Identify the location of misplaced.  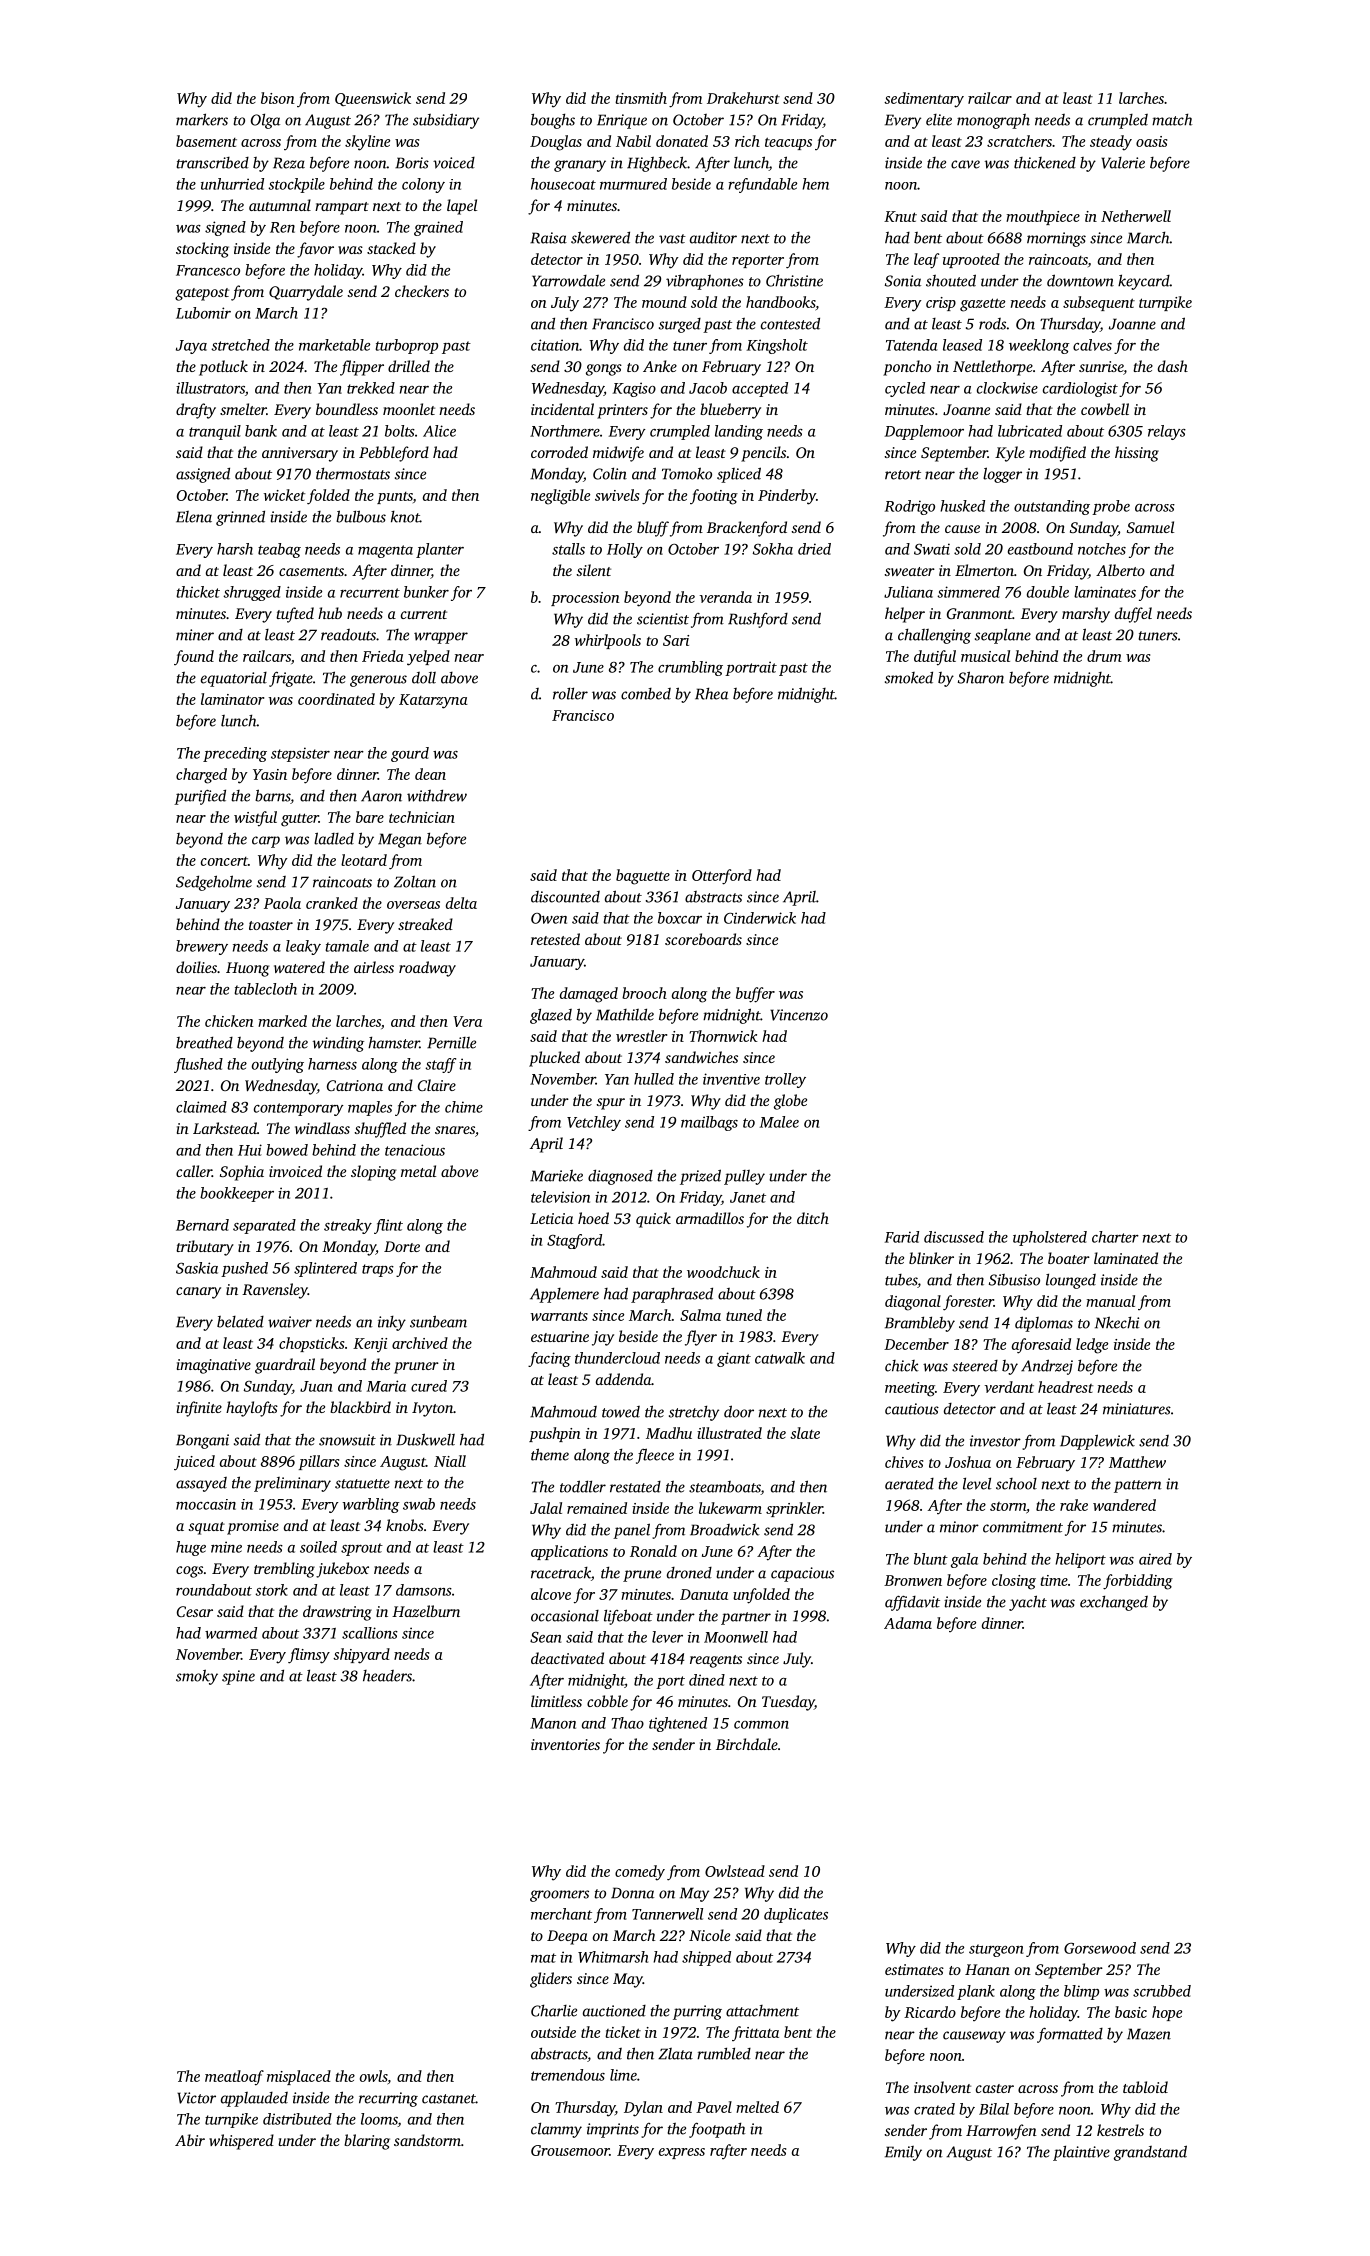
(299, 2077).
